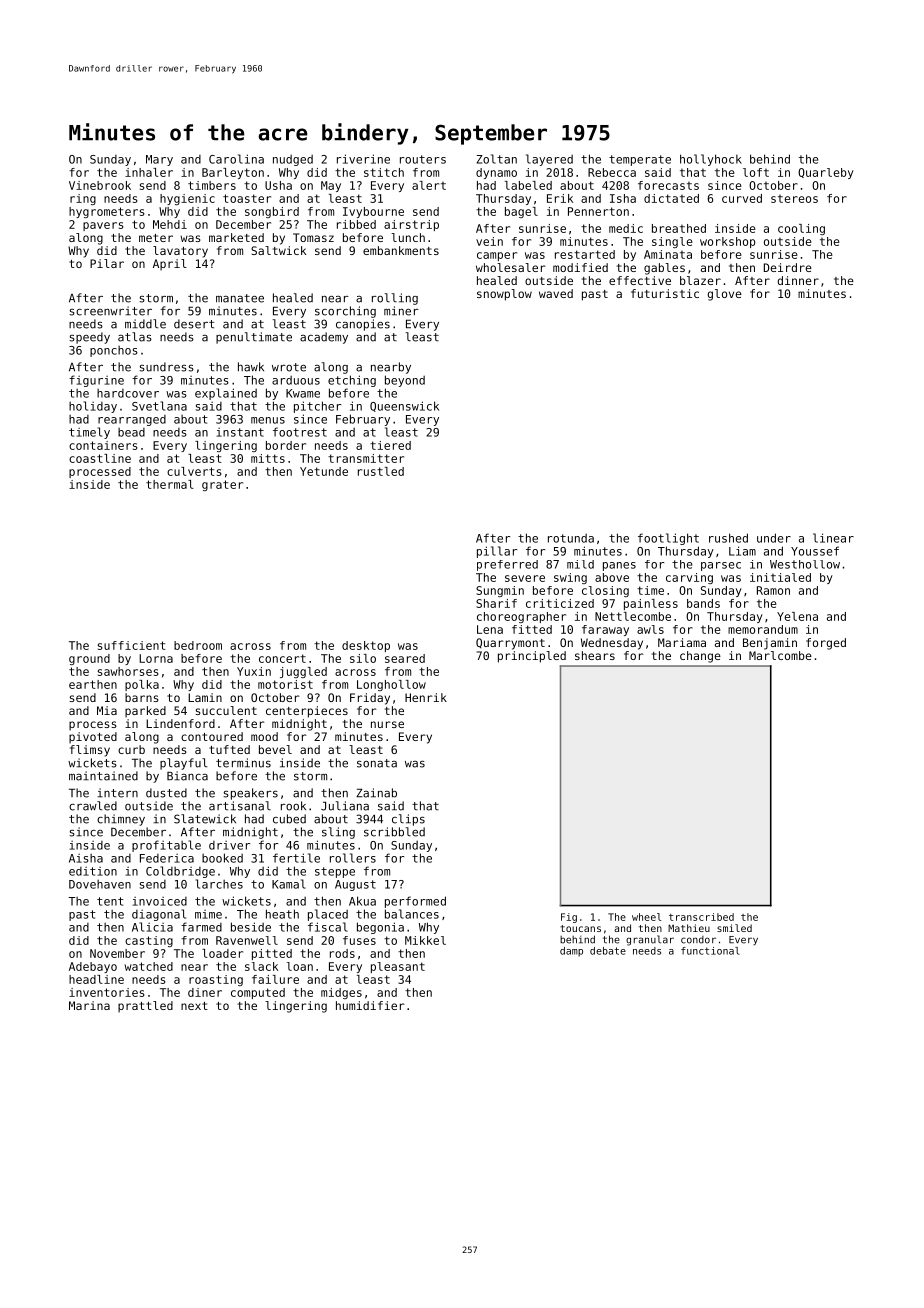 This document has height=1308, width=924. I want to click on snowplow, so click(504, 295).
